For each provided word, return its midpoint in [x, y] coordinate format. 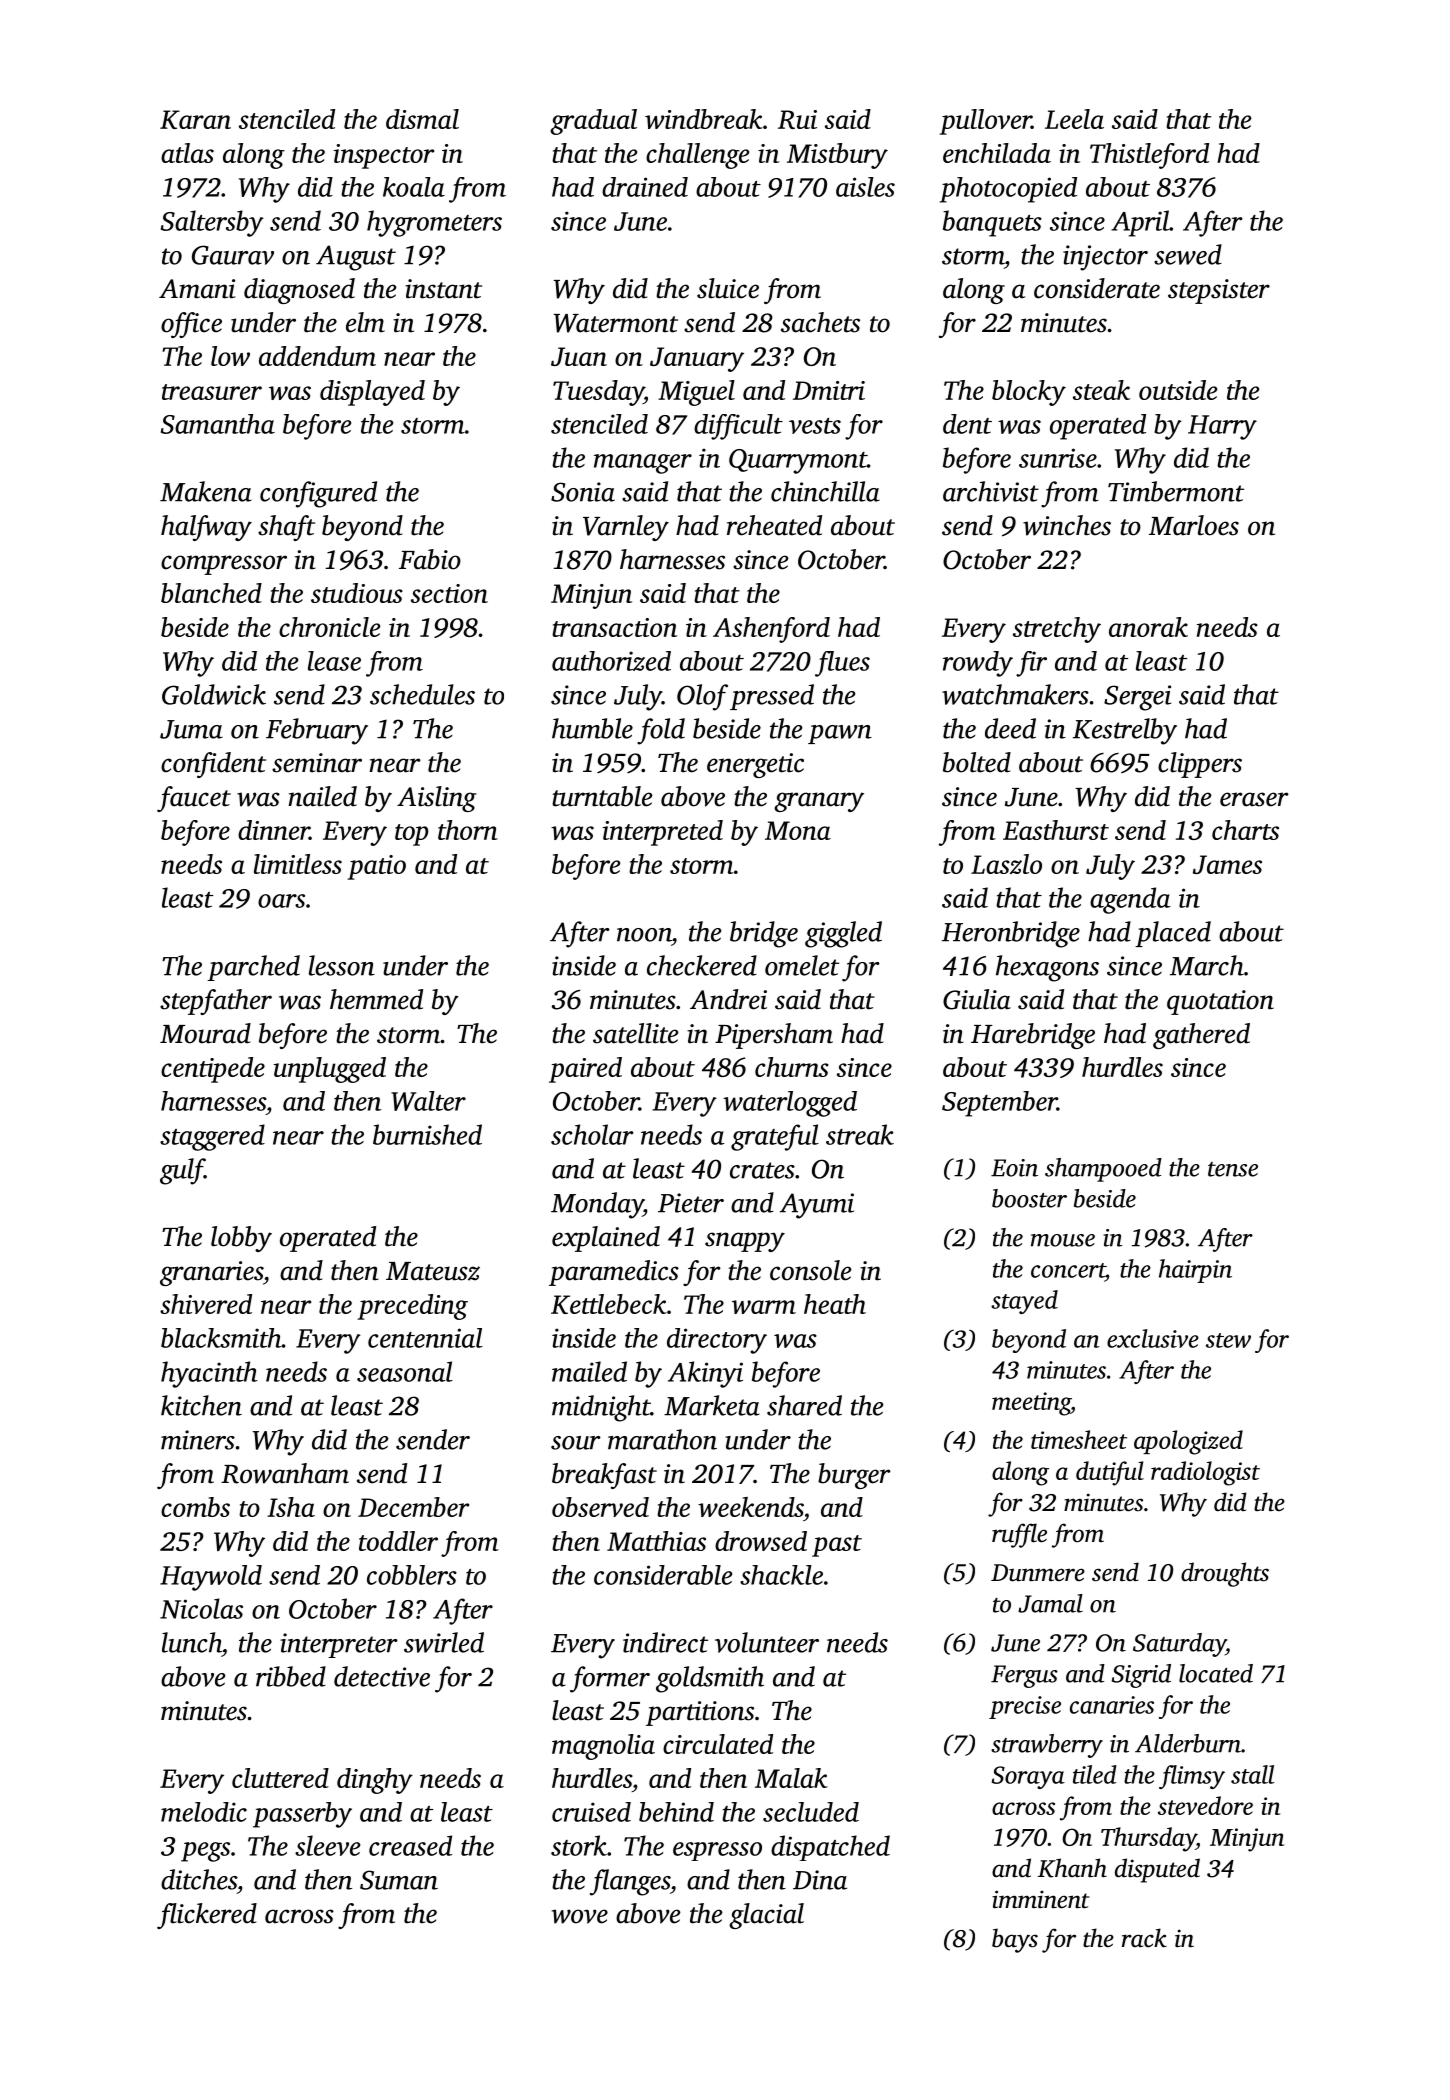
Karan [195, 119]
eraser [1254, 799]
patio [377, 867]
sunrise [1058, 458]
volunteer [767, 1642]
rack [1144, 1938]
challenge [697, 156]
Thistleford [1149, 156]
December [413, 1507]
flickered [207, 1916]
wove [580, 1916]
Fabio [430, 559]
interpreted [663, 833]
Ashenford [771, 630]
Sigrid [1141, 1676]
